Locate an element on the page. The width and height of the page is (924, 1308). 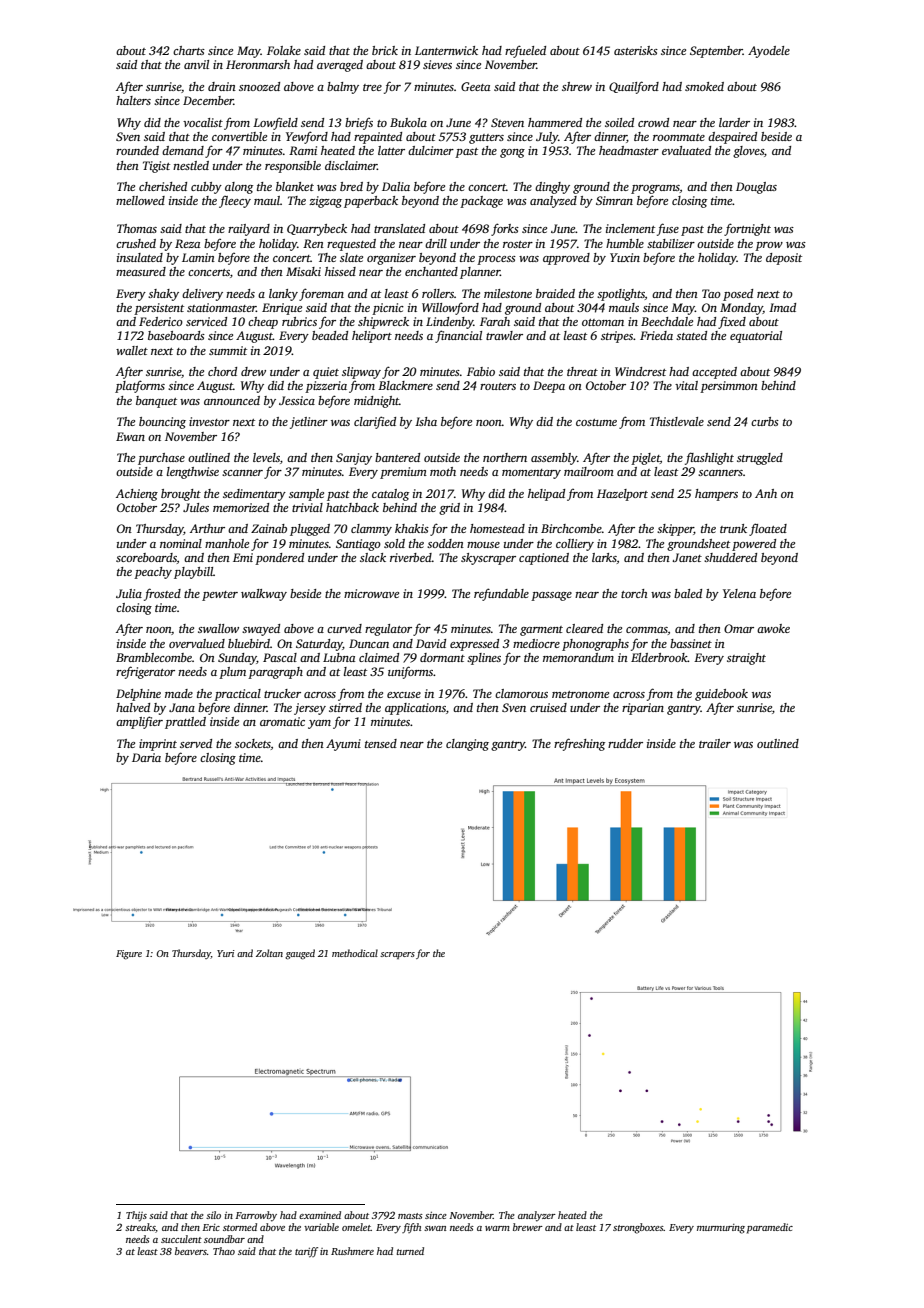
masts is located at coordinates (410, 1216).
